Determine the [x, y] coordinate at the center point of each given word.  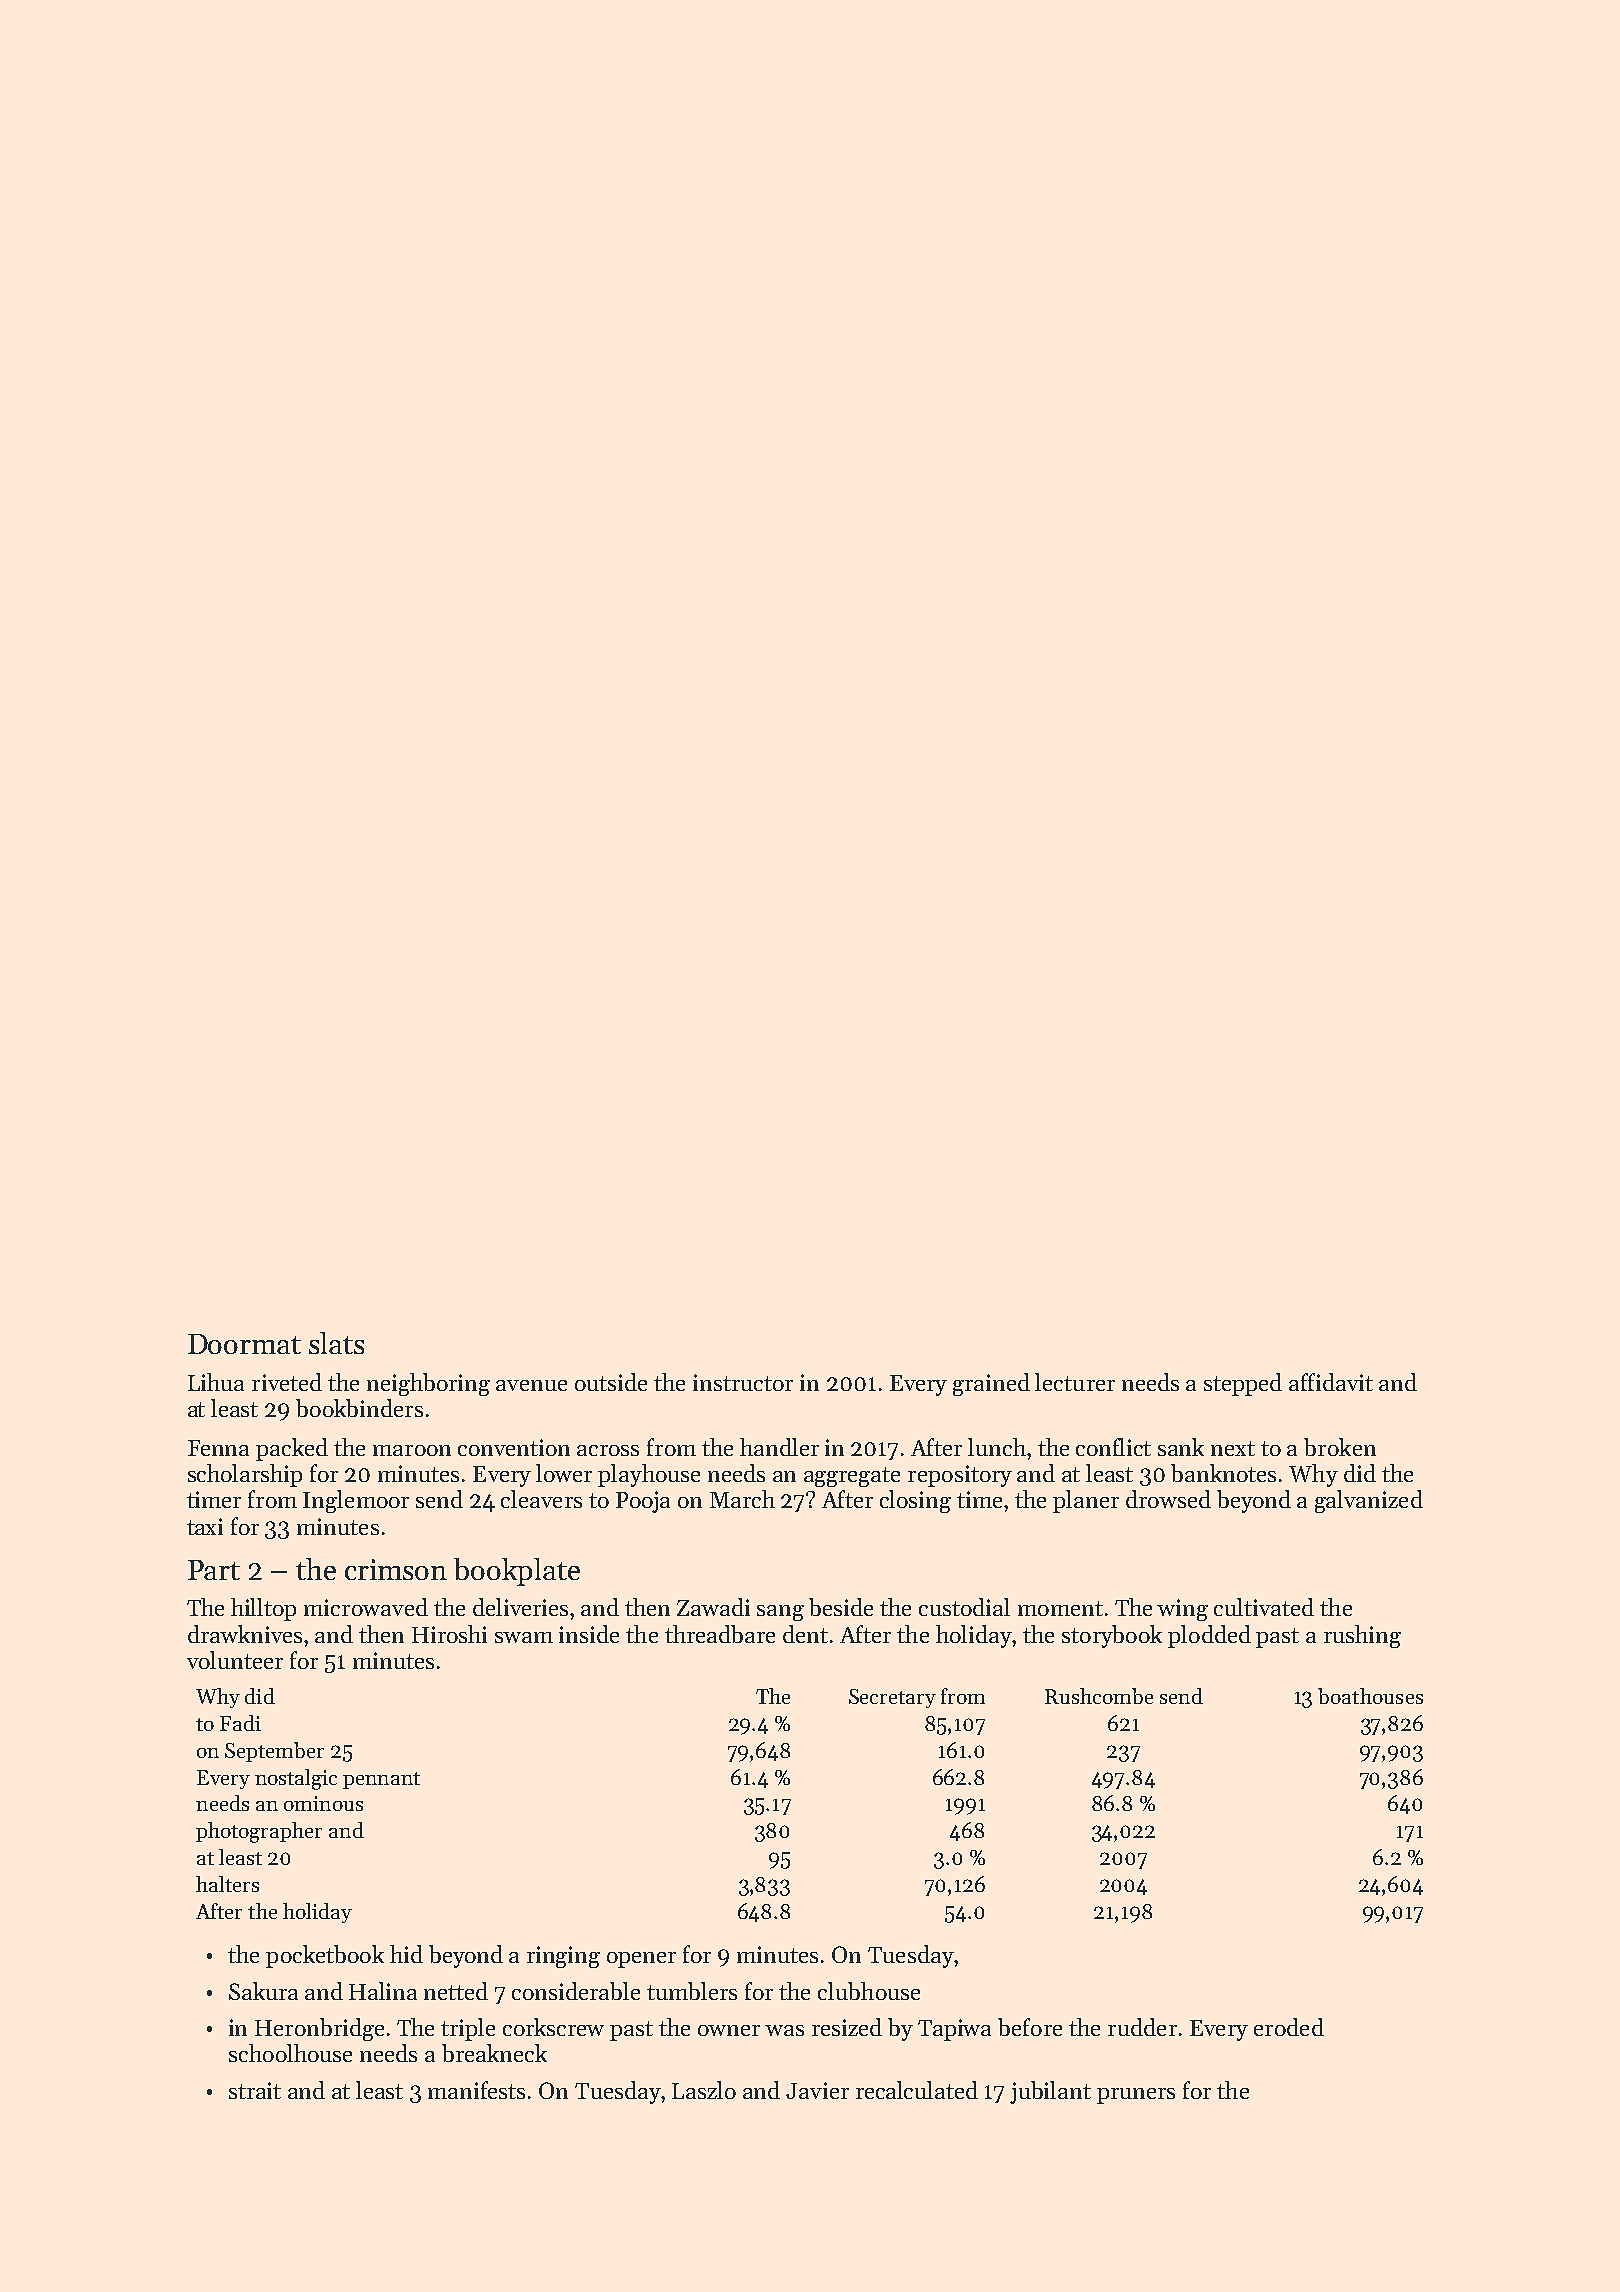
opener [641, 1960]
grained [991, 1384]
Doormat [244, 1344]
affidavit [1331, 1382]
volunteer [235, 1660]
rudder [1142, 2027]
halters [227, 1884]
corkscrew [553, 2027]
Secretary [892, 1698]
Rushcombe [1099, 1696]
